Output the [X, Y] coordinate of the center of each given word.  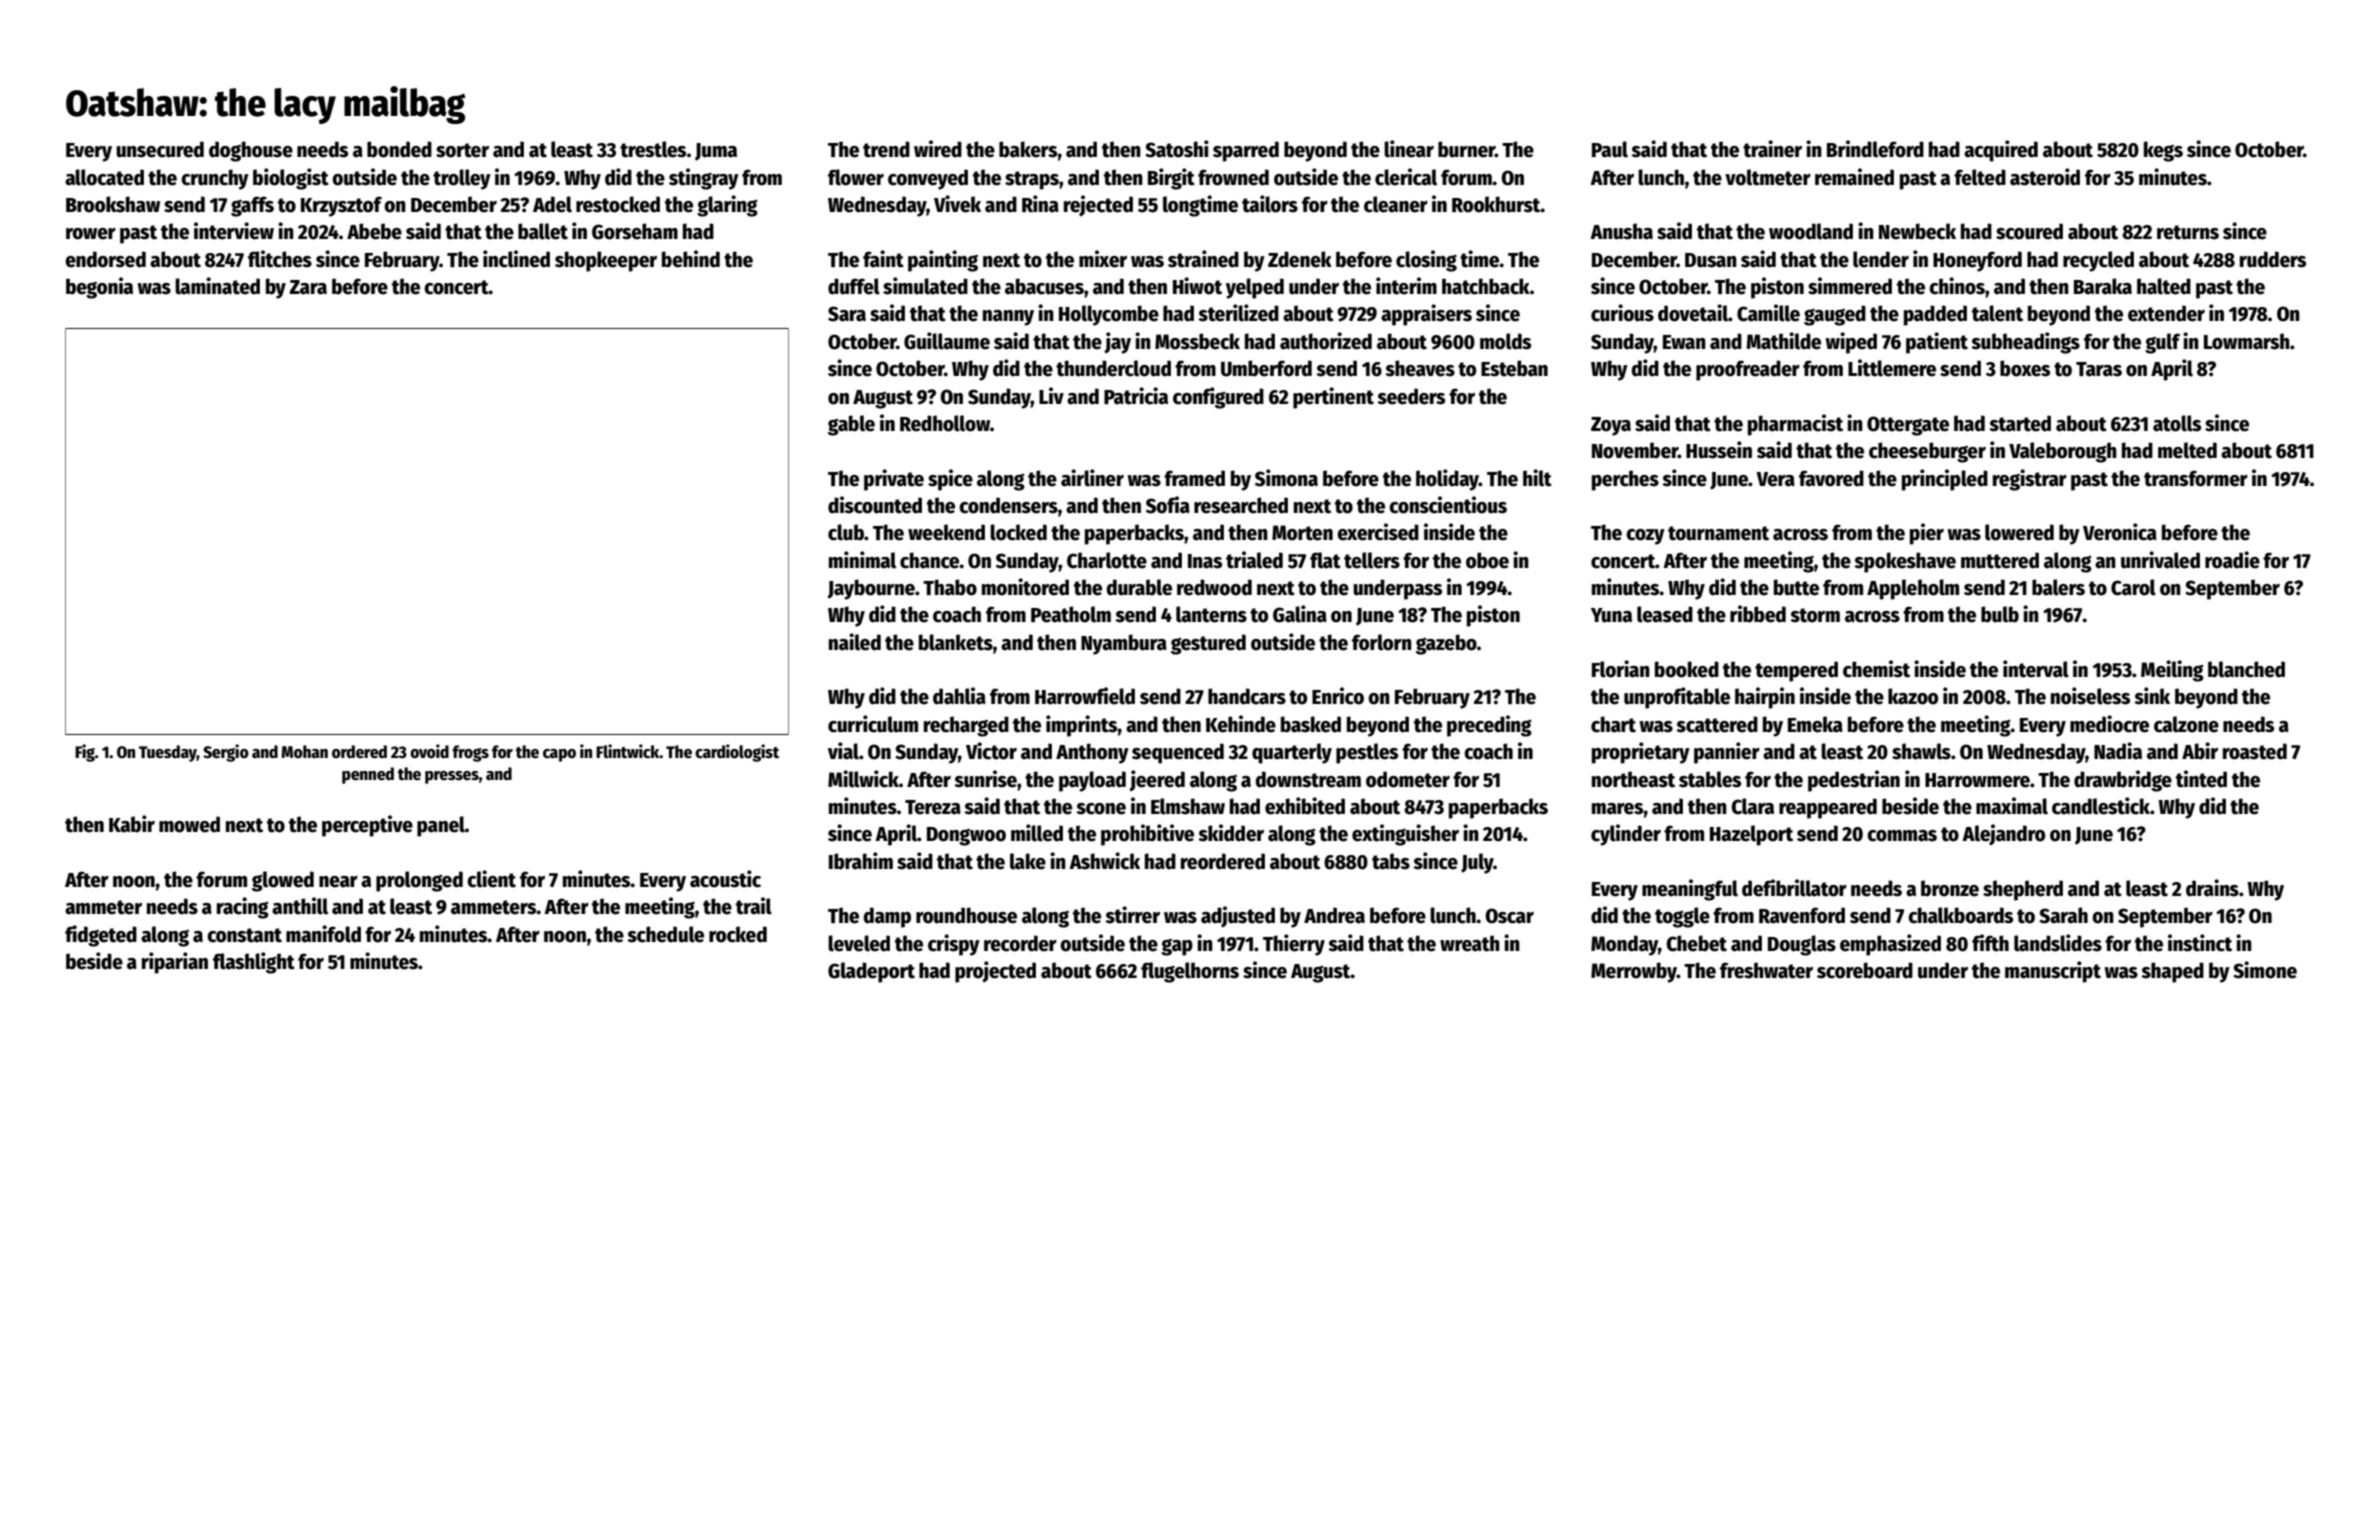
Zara [308, 287]
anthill [300, 906]
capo [559, 755]
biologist [291, 179]
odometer [1408, 779]
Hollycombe [1109, 315]
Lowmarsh [2247, 341]
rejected [1098, 206]
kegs [2163, 151]
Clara [1752, 806]
